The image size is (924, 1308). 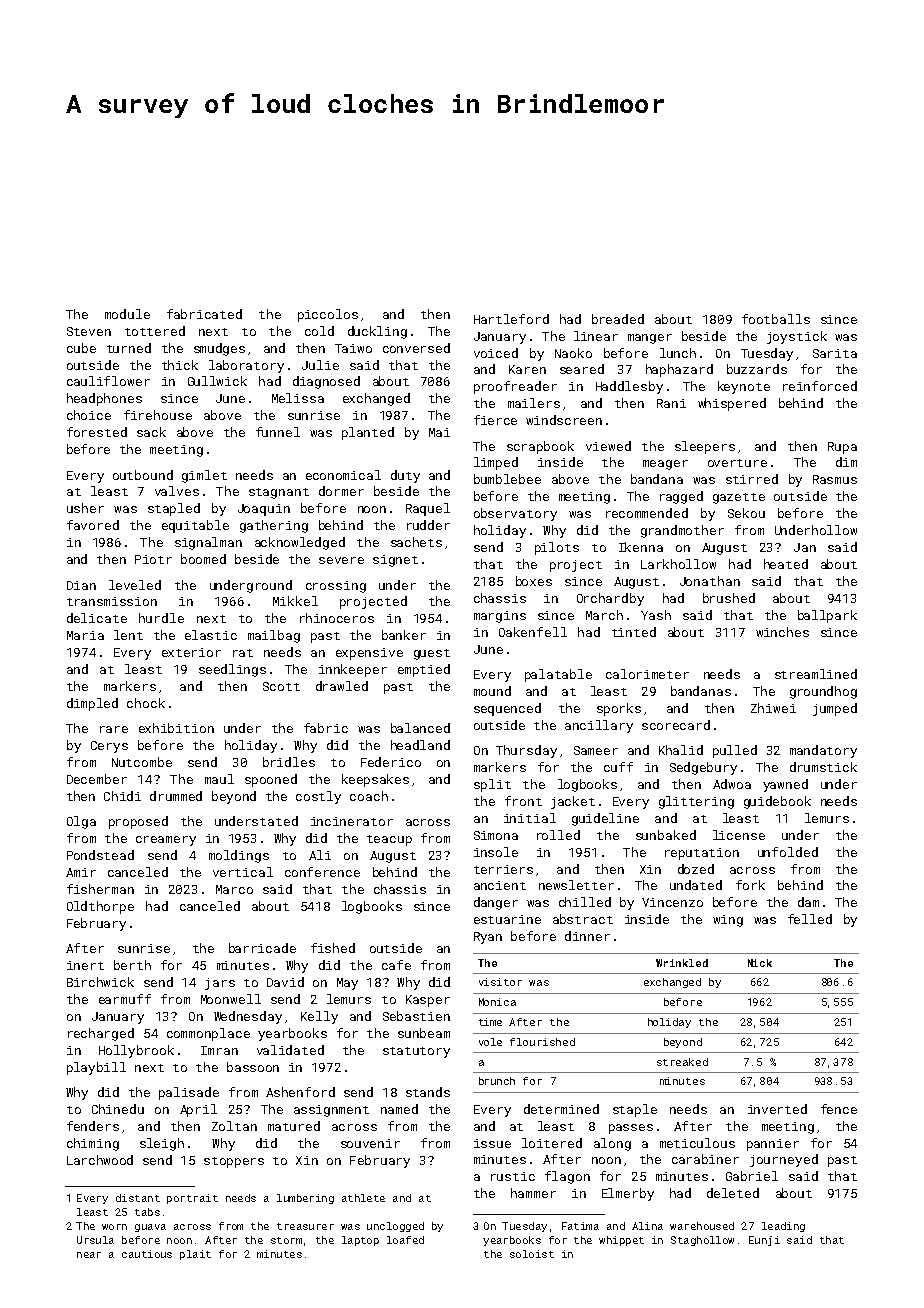 I want to click on portrait, so click(x=192, y=1199).
